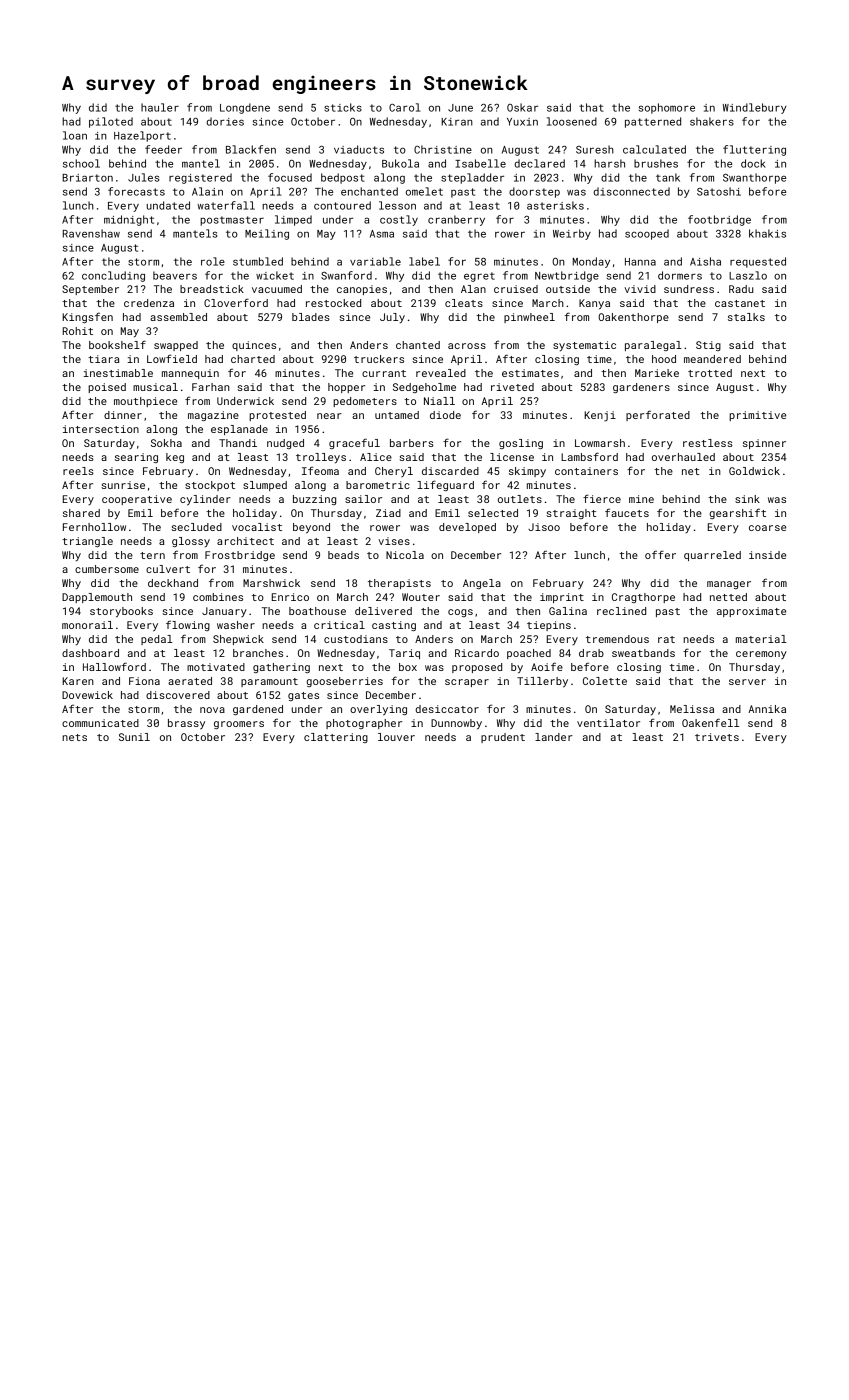 The width and height of the image is (849, 1400). What do you see at coordinates (210, 486) in the image?
I see `stockpot` at bounding box center [210, 486].
